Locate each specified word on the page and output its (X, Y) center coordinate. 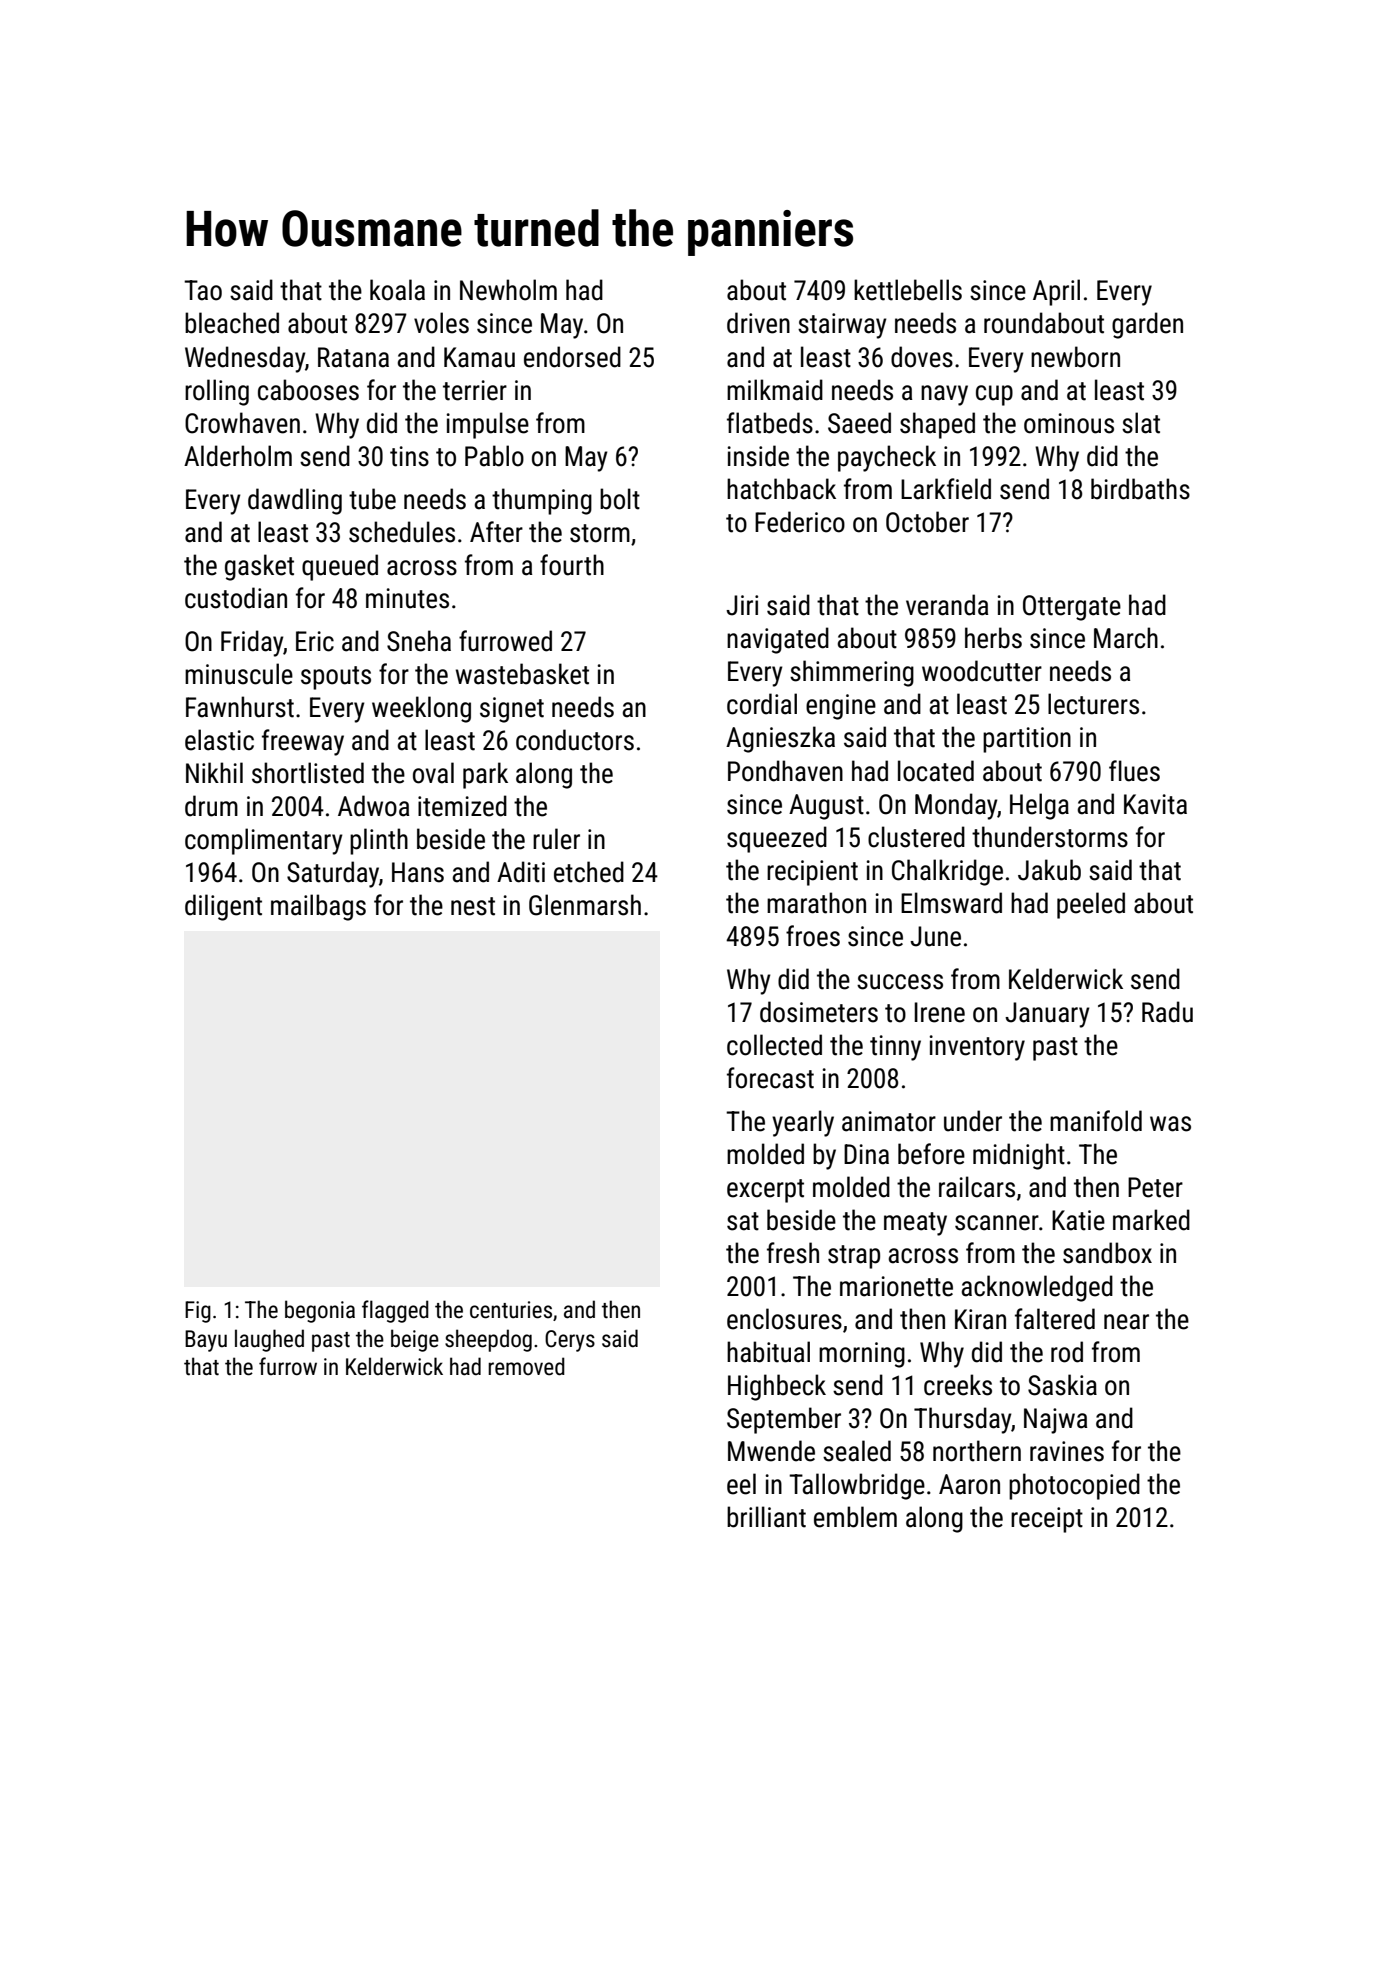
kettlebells (908, 290)
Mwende (771, 1451)
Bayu (206, 1341)
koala (397, 290)
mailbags (318, 907)
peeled (1091, 905)
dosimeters (819, 1012)
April (1056, 292)
